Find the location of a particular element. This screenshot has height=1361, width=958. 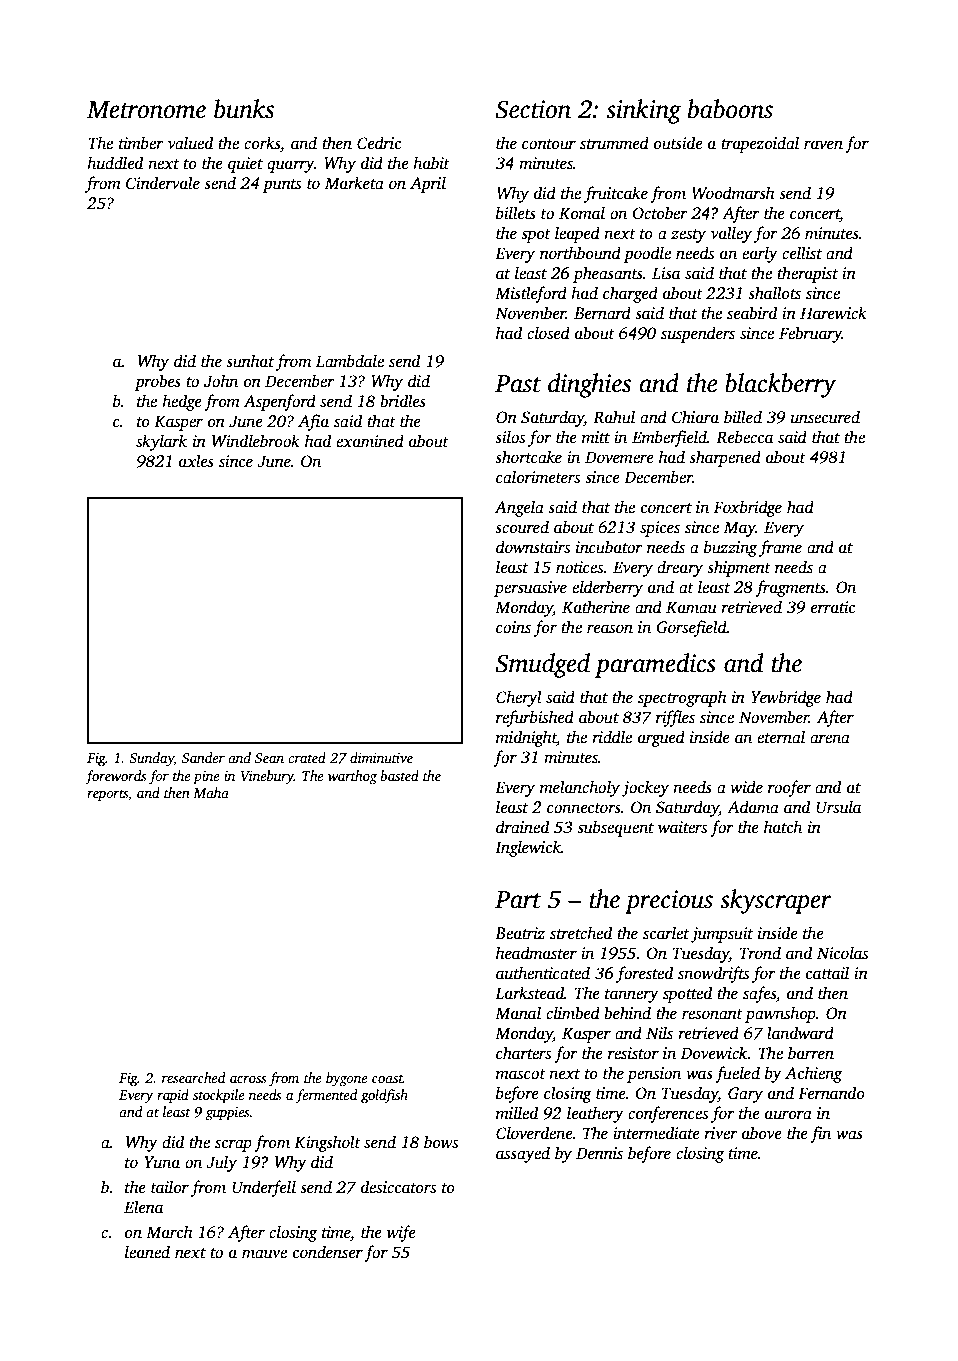

Cedric is located at coordinates (379, 143).
